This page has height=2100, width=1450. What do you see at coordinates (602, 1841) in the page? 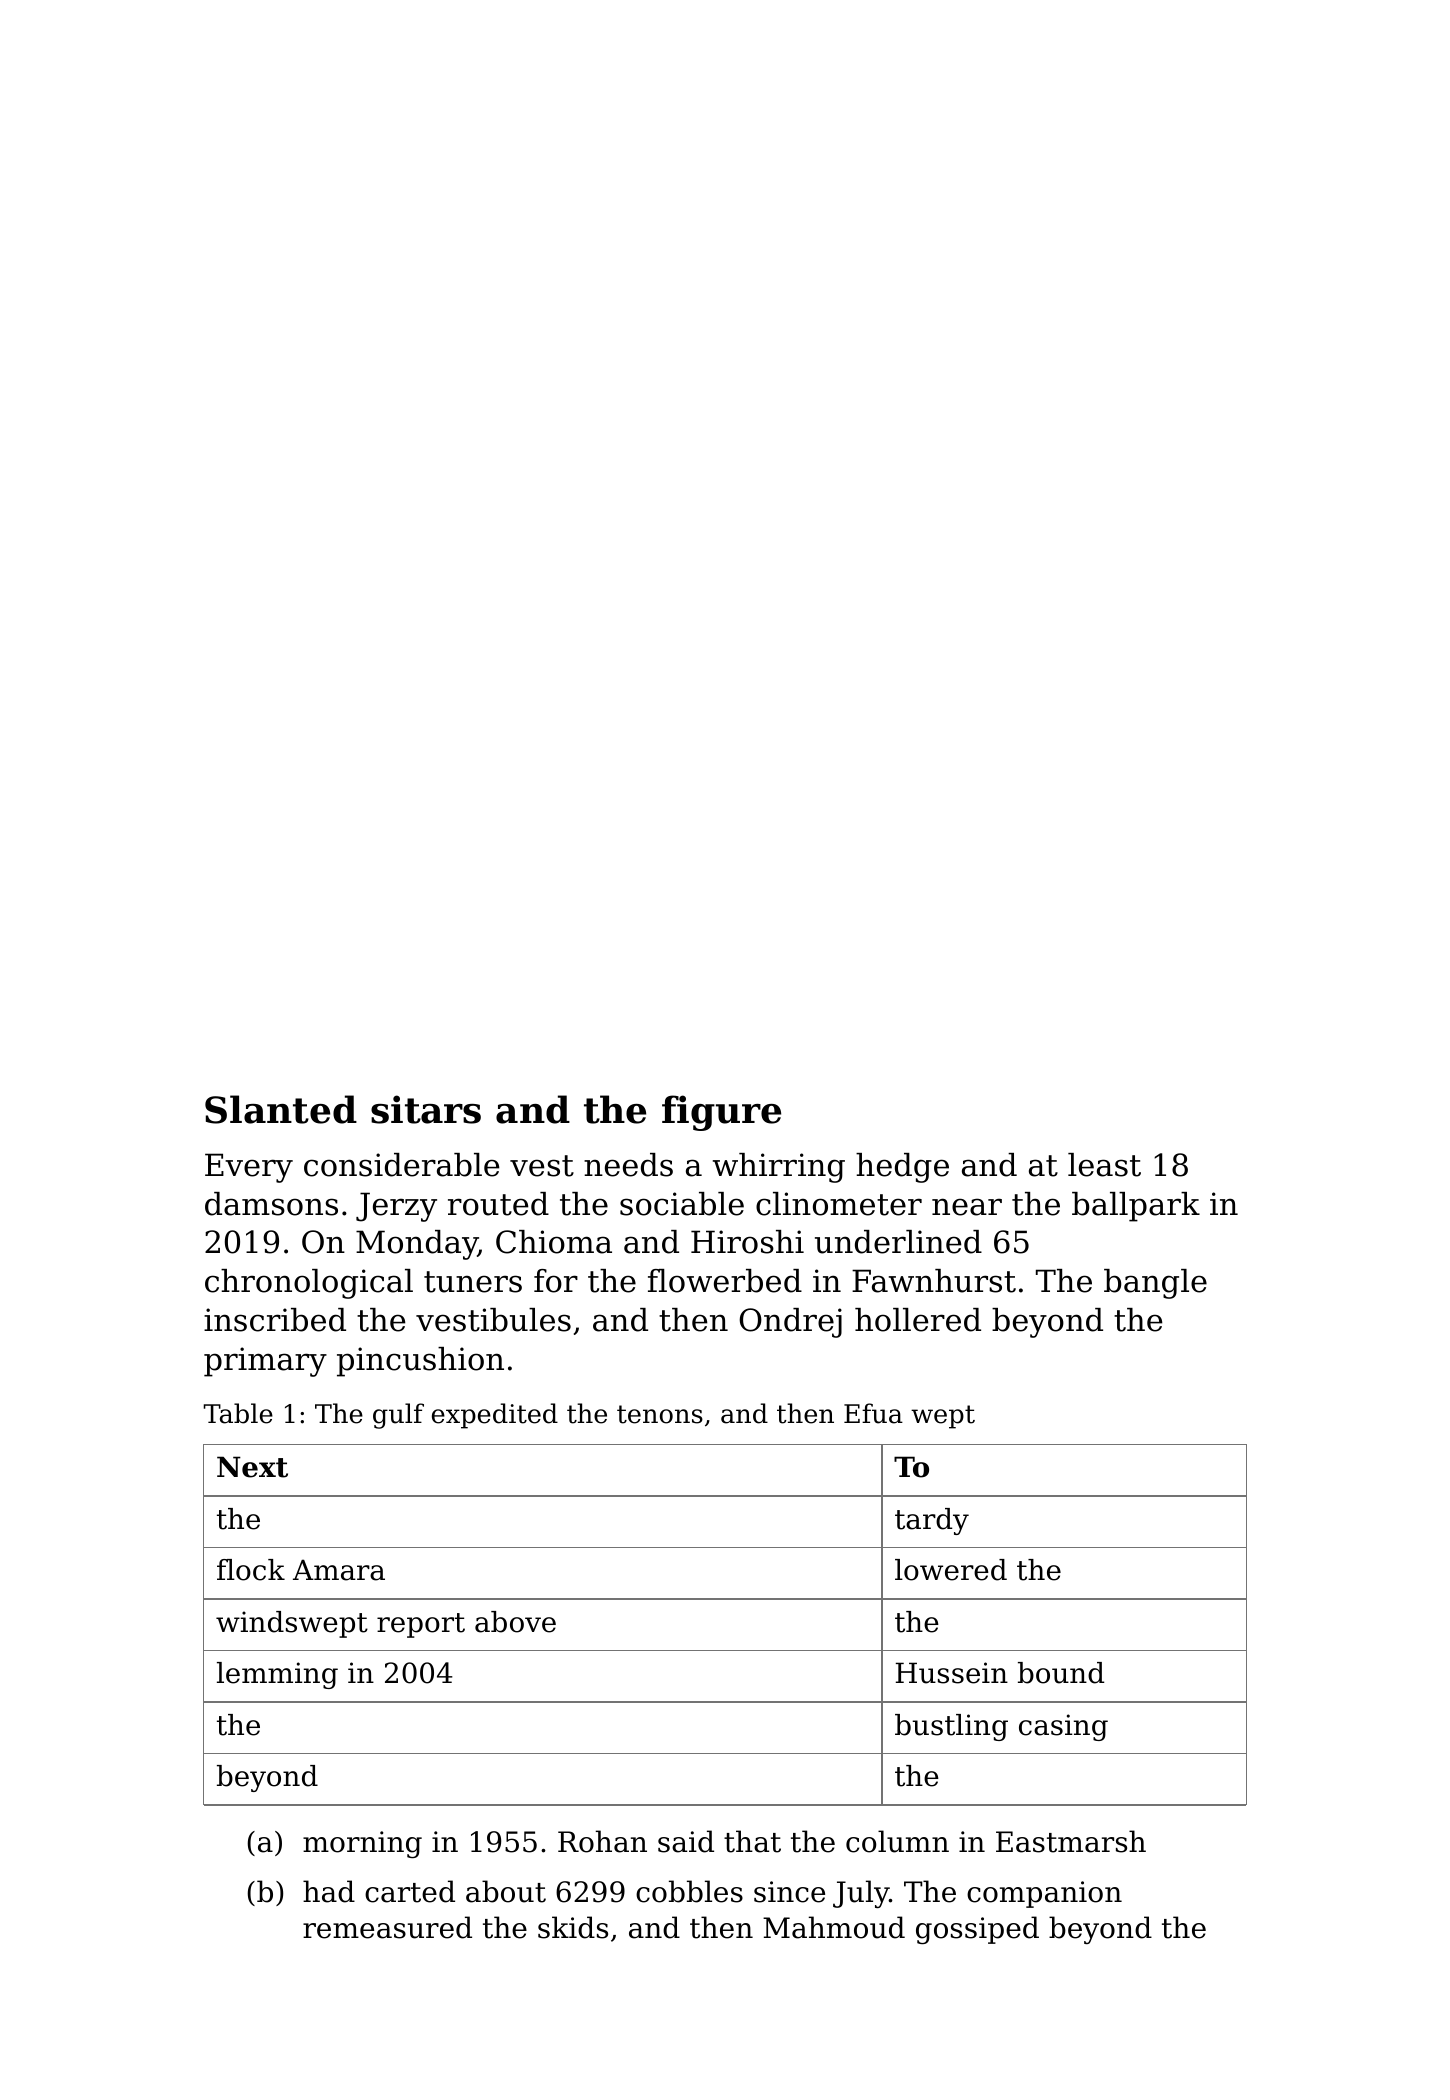
I see `Rohan` at bounding box center [602, 1841].
